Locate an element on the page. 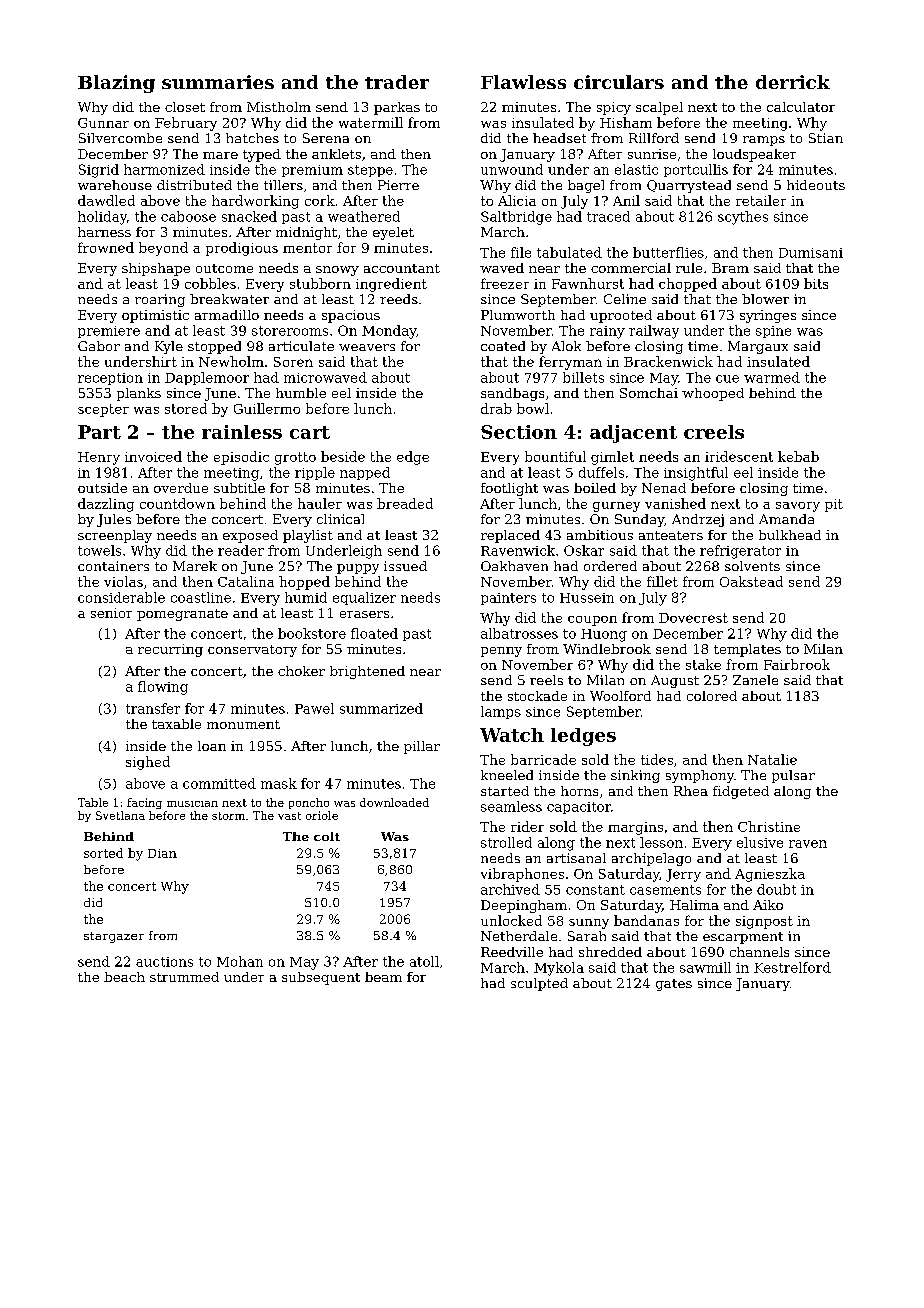  insightful is located at coordinates (696, 474).
